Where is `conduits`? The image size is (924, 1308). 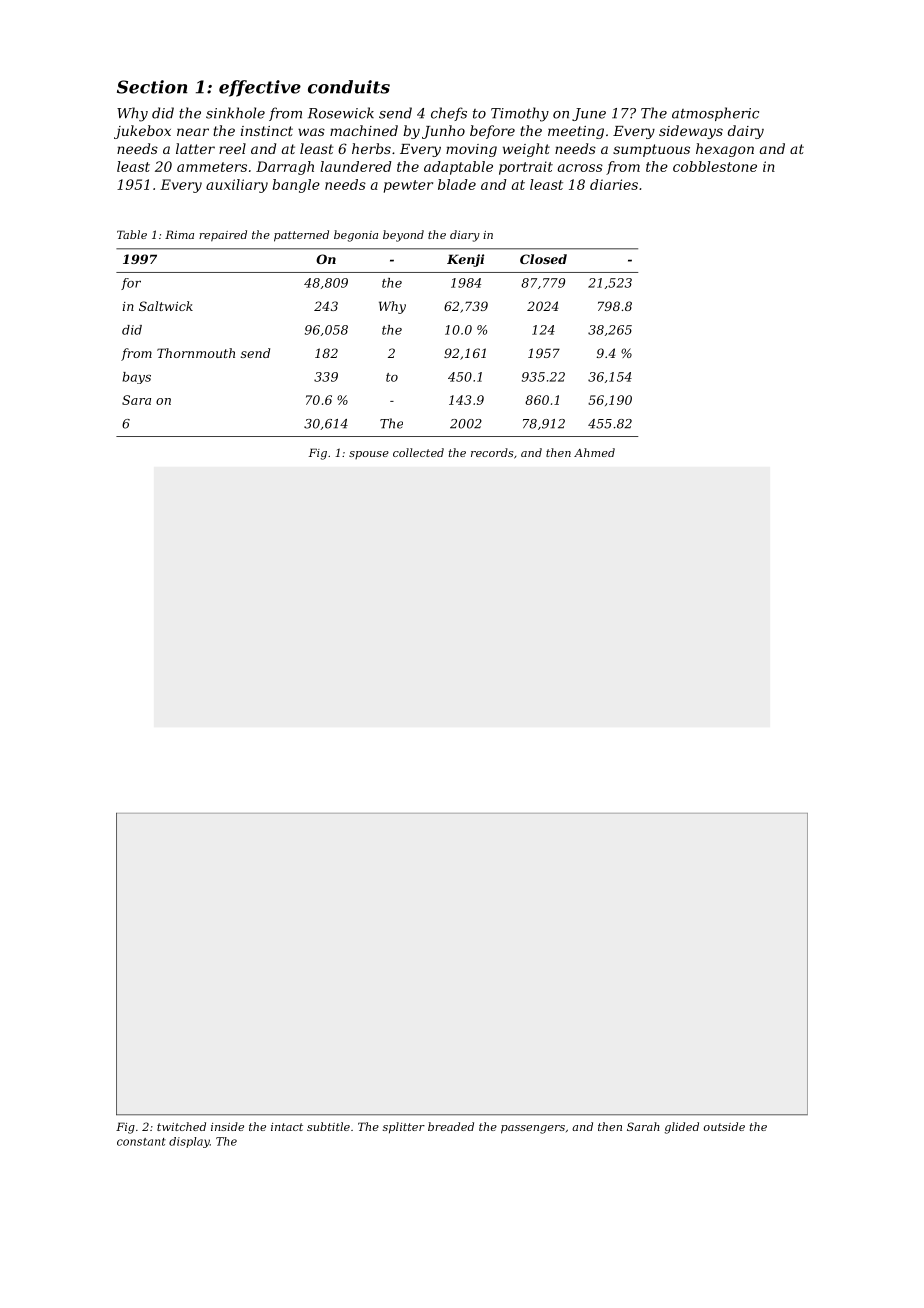
conduits is located at coordinates (349, 87).
